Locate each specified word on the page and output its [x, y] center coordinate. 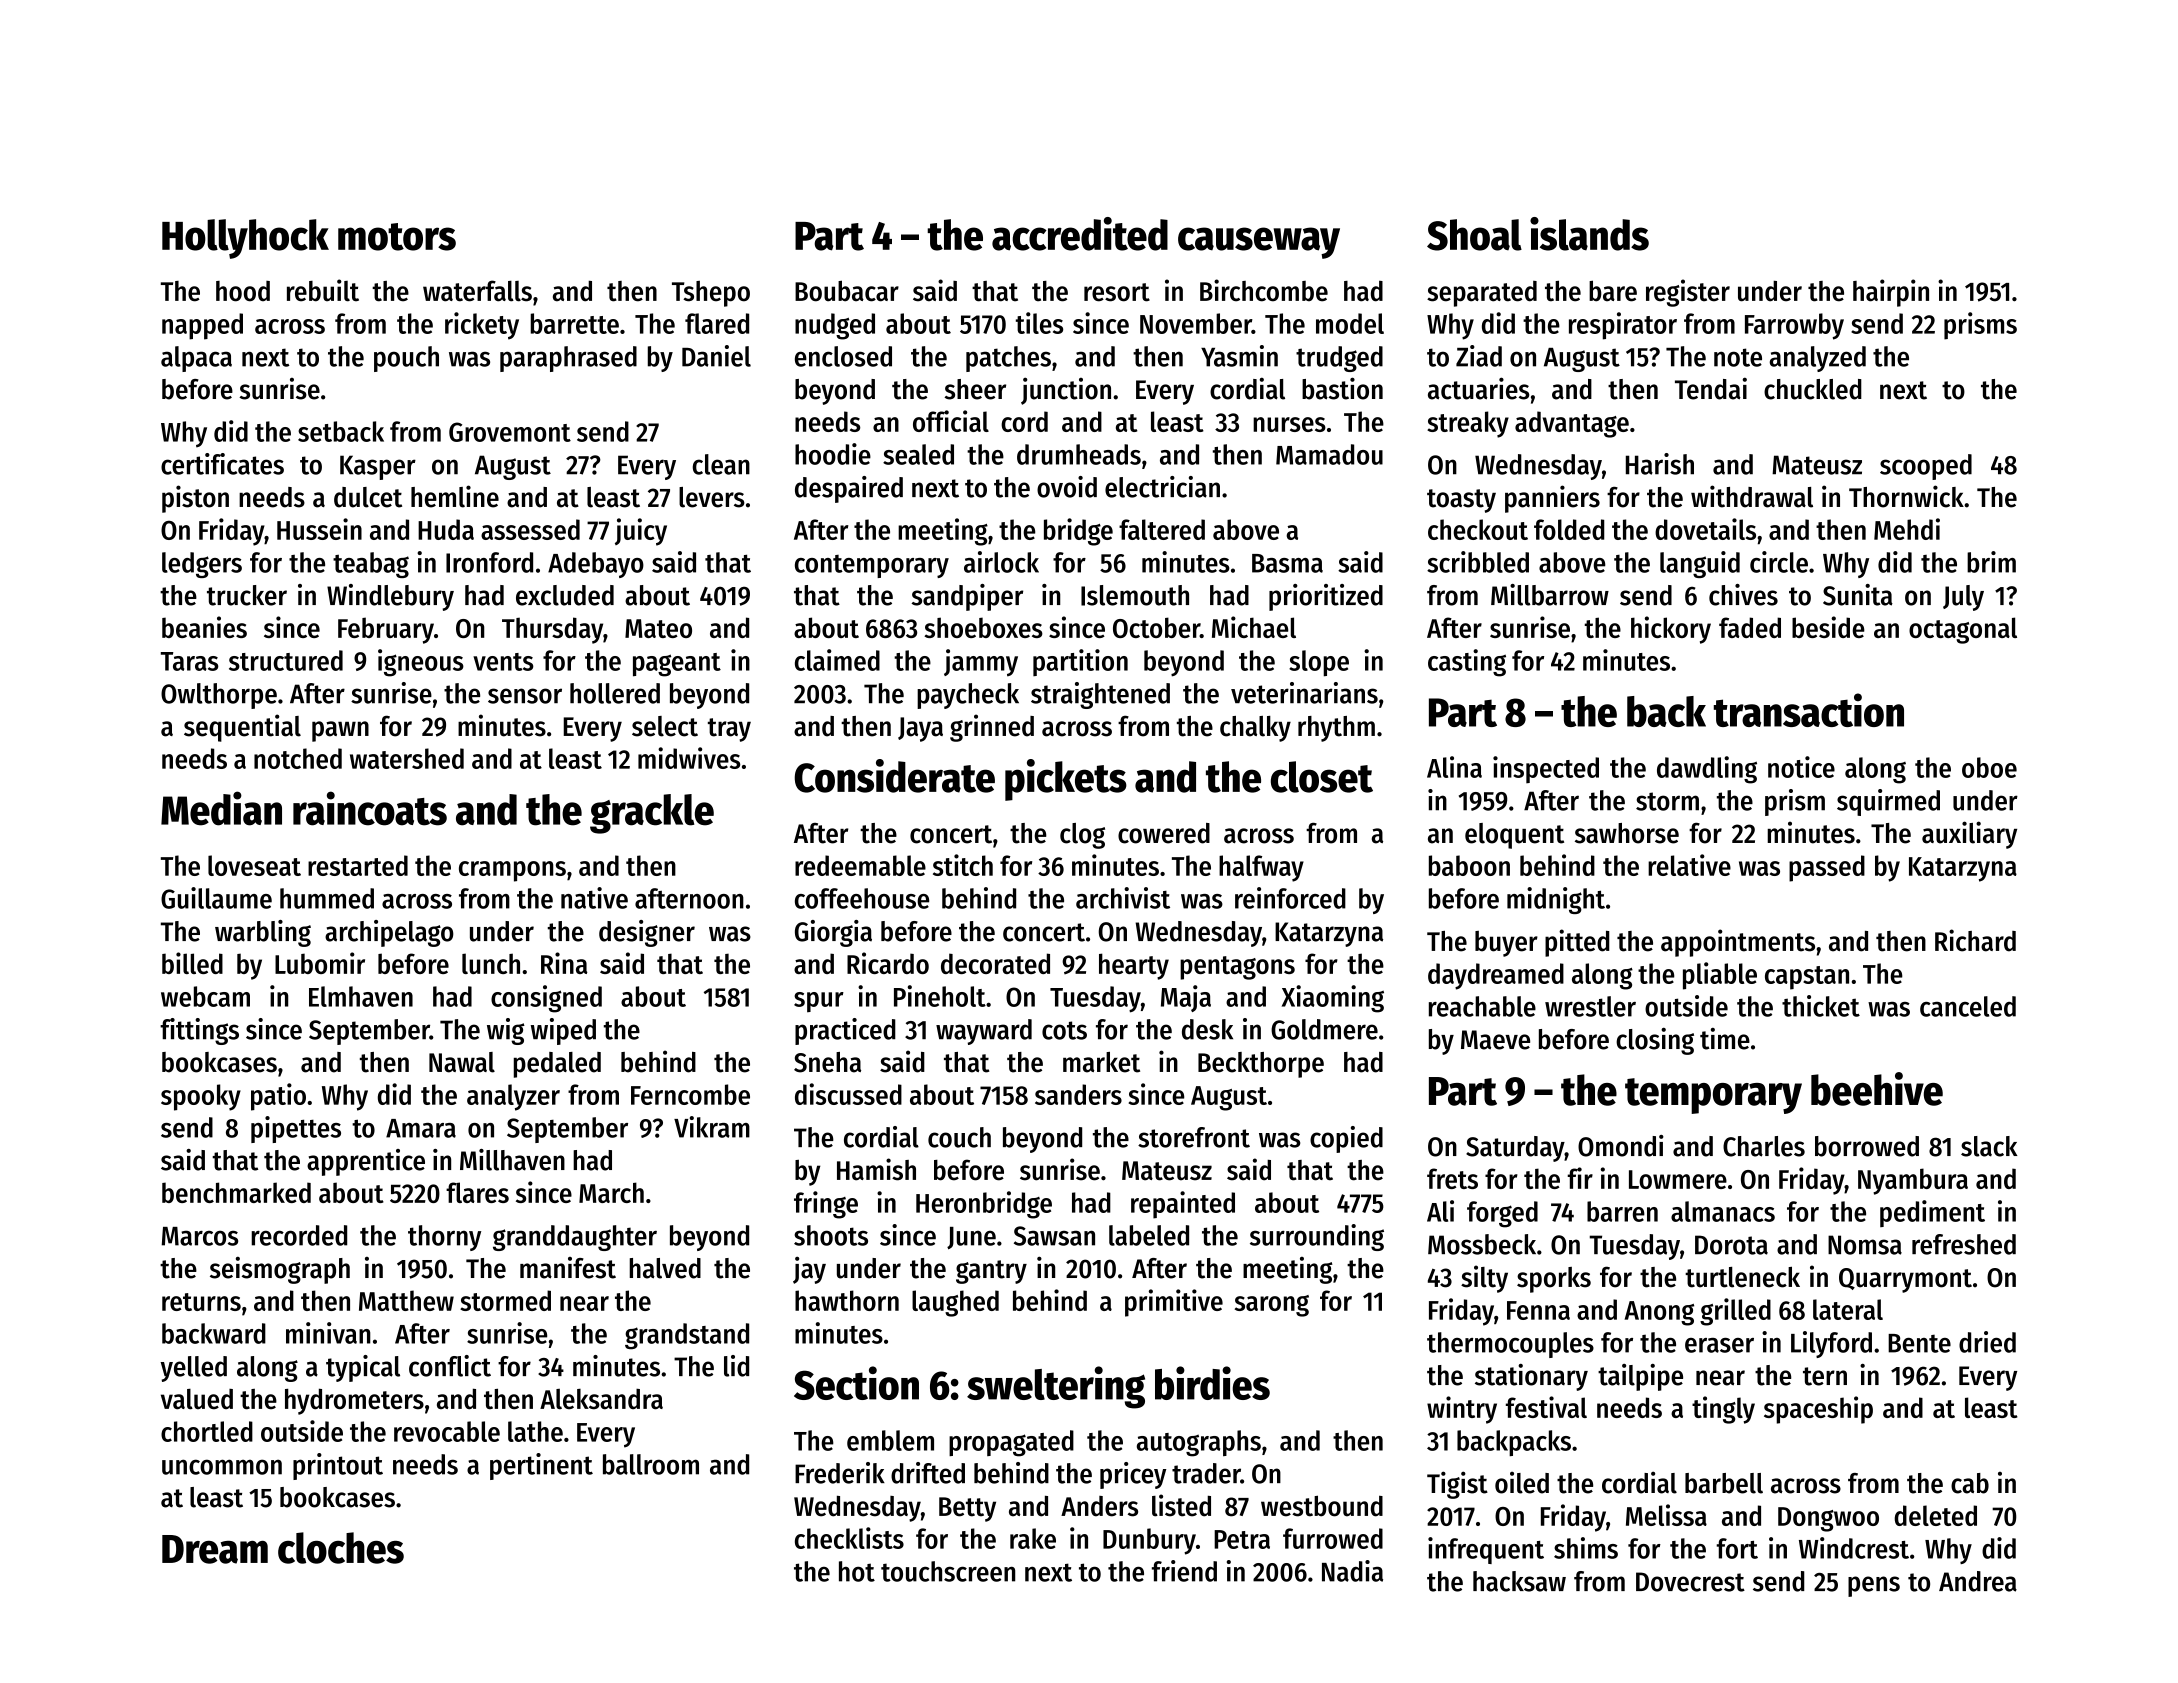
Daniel [716, 356]
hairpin [1891, 293]
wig [506, 1031]
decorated [995, 963]
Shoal [1474, 235]
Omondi [1621, 1146]
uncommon [222, 1467]
